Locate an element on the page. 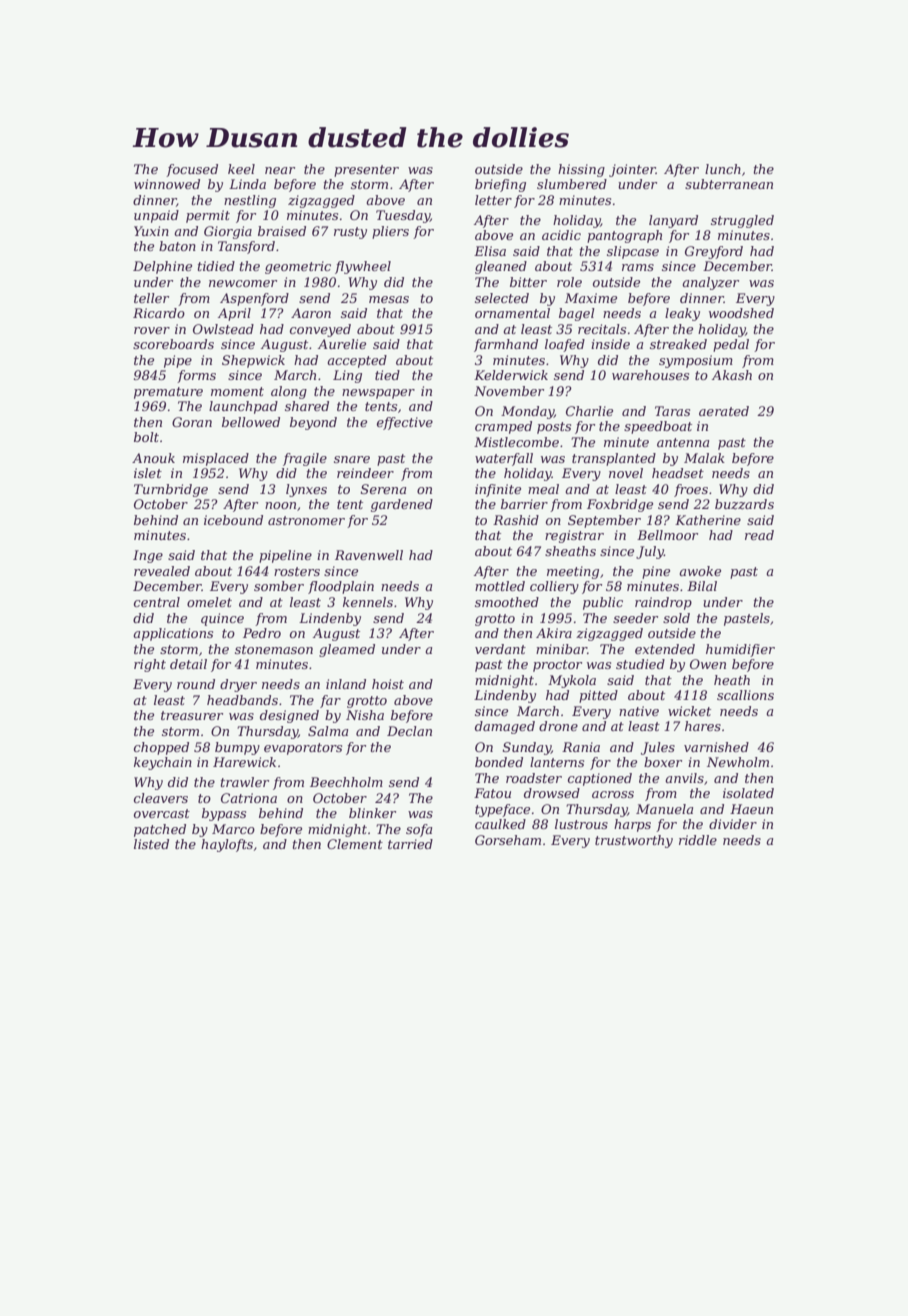 Image resolution: width=908 pixels, height=1316 pixels. Gorseham is located at coordinates (508, 840).
